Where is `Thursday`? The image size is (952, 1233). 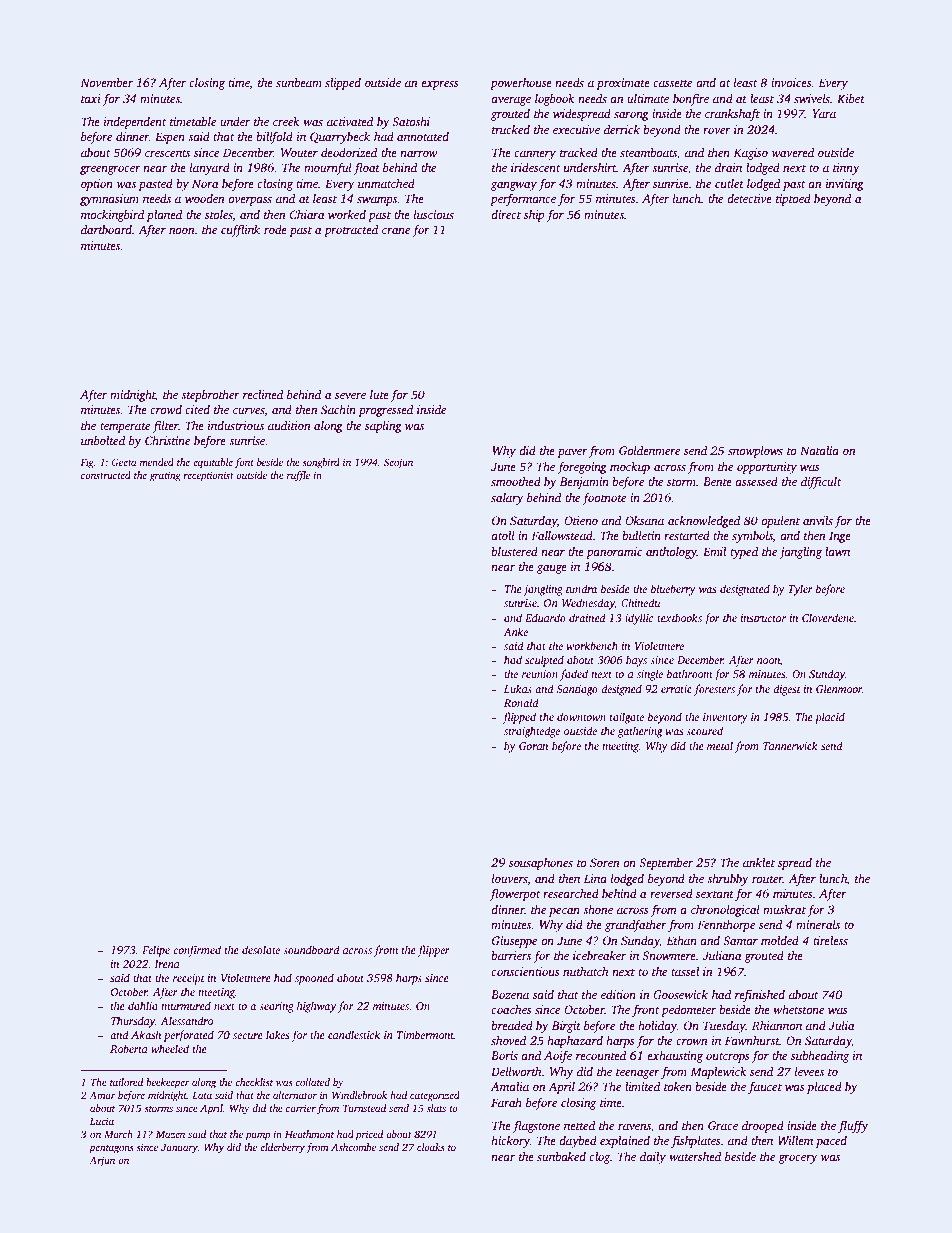
Thursday is located at coordinates (133, 1022).
